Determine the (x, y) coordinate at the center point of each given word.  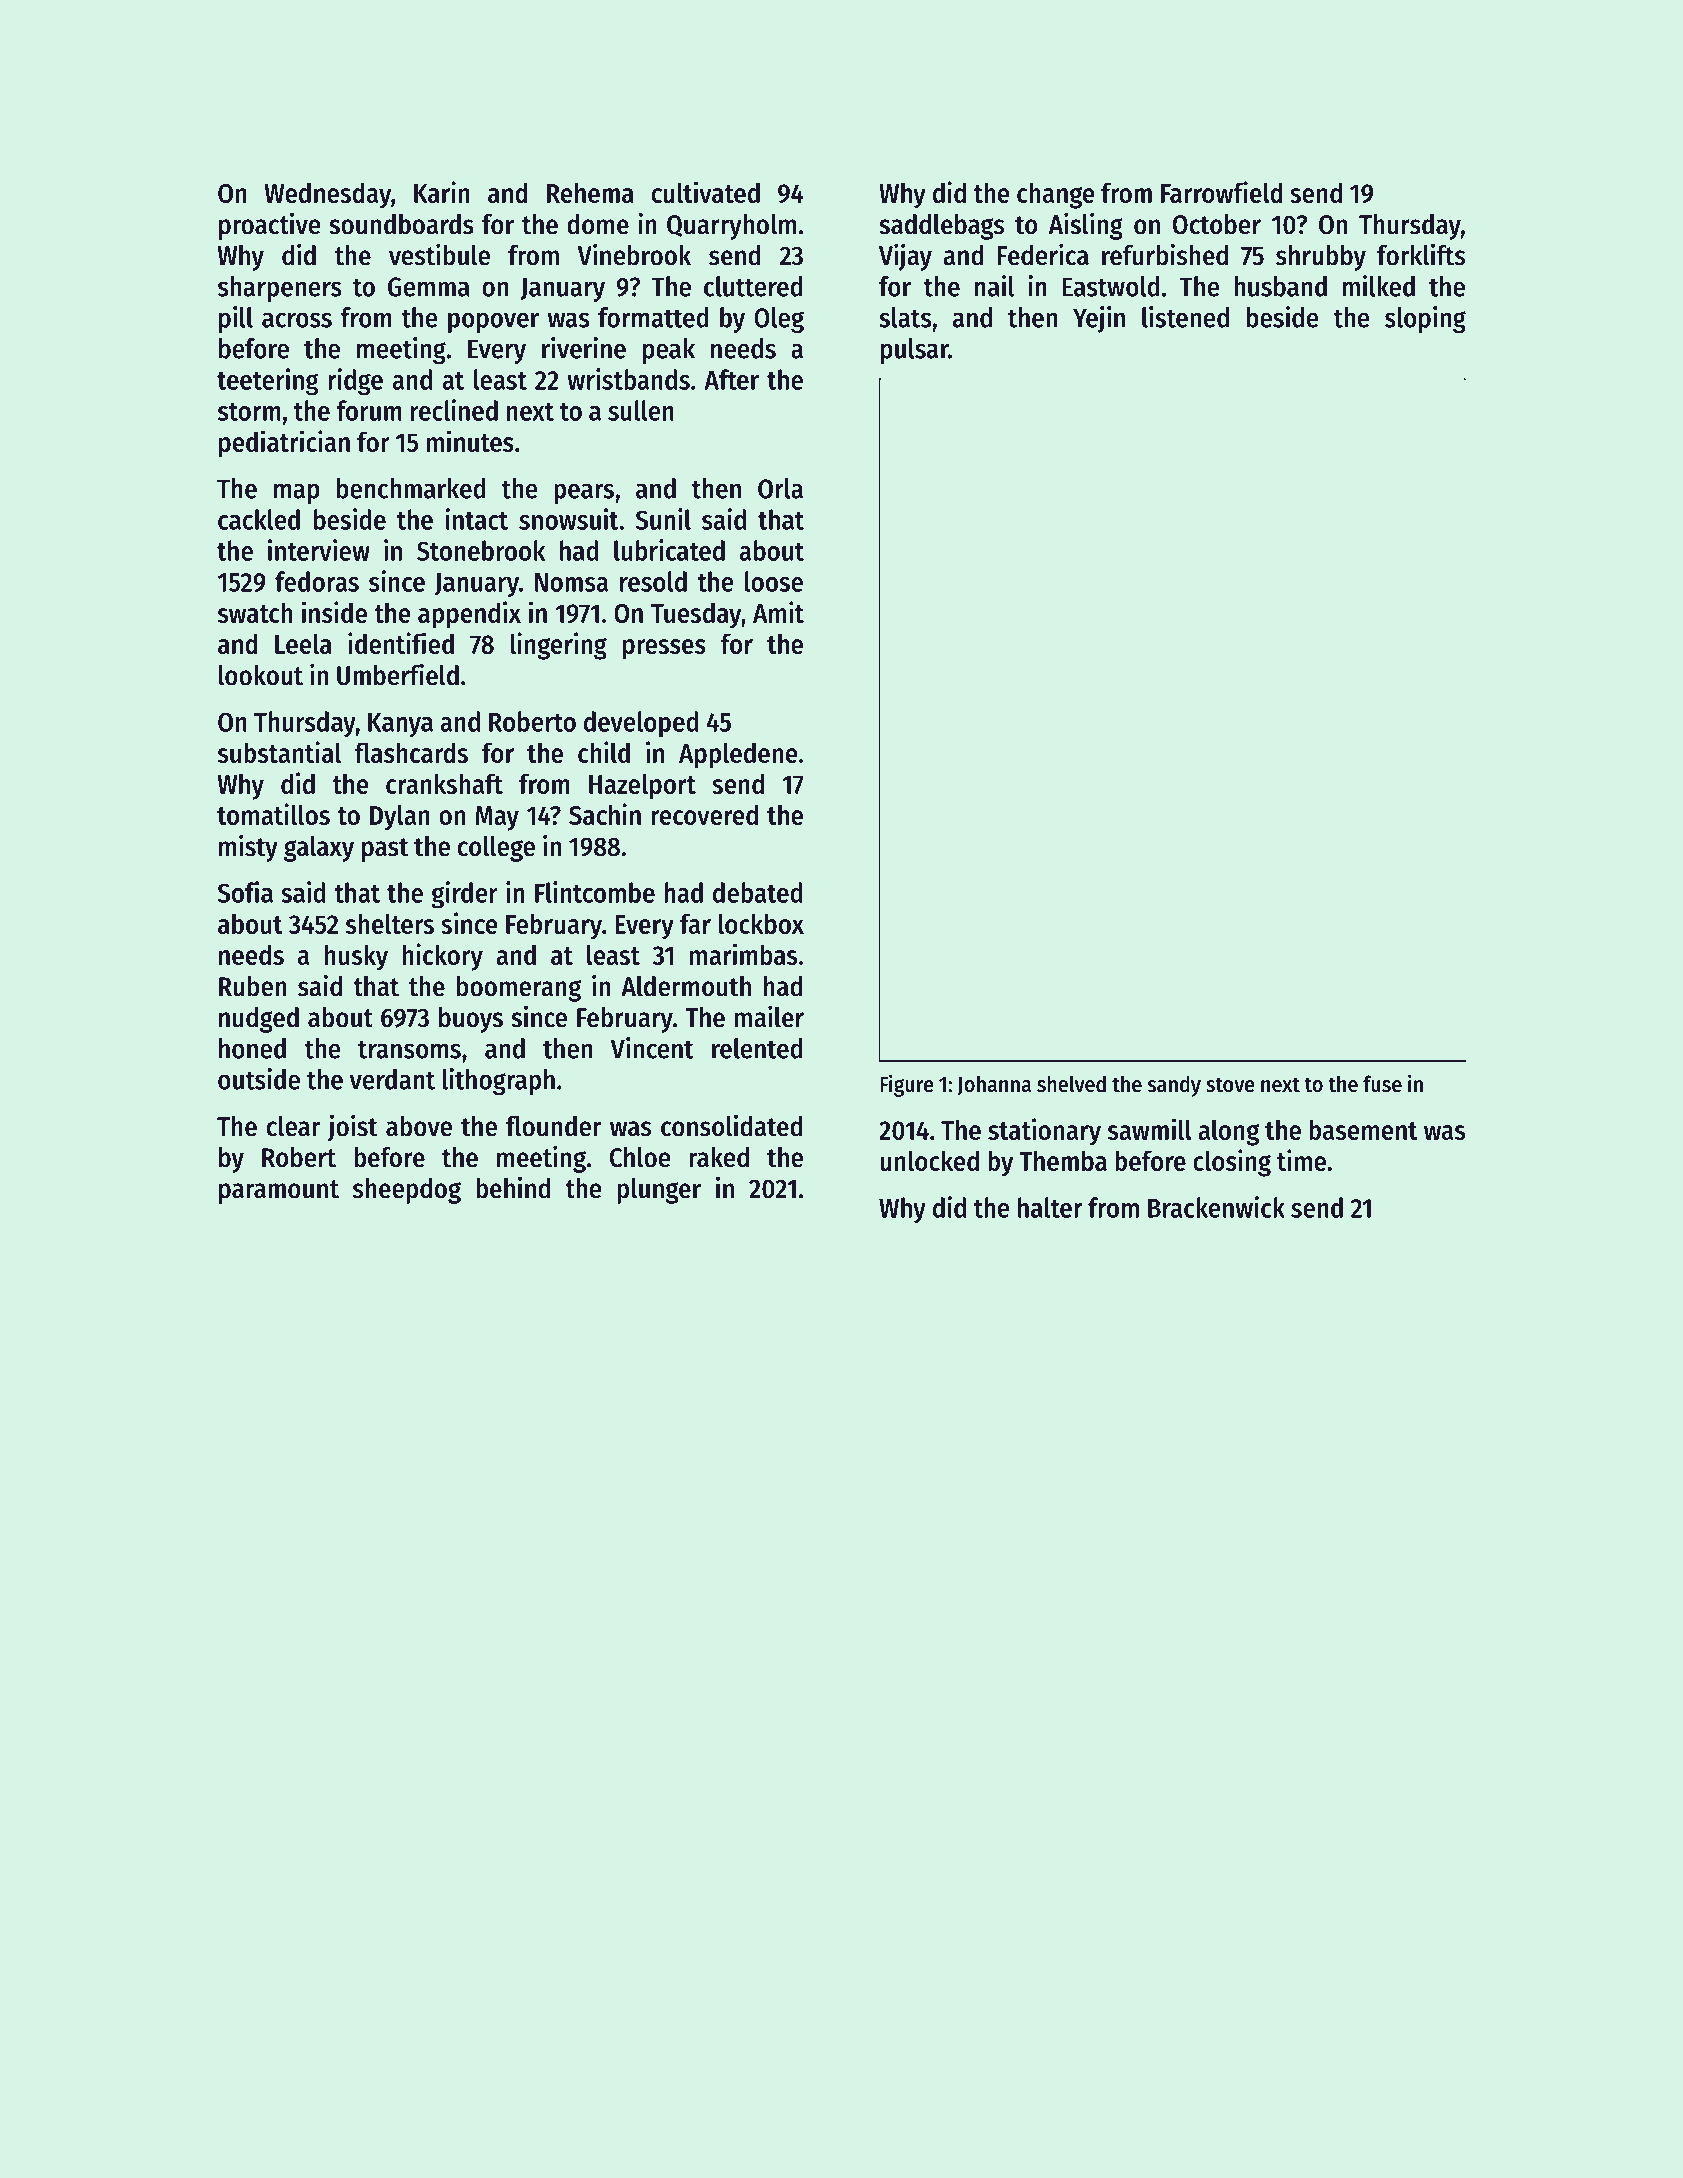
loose (774, 581)
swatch (255, 612)
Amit (778, 612)
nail (994, 286)
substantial (279, 752)
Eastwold (1111, 286)
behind (513, 1188)
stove (1230, 1085)
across (297, 320)
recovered (704, 814)
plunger (659, 1191)
